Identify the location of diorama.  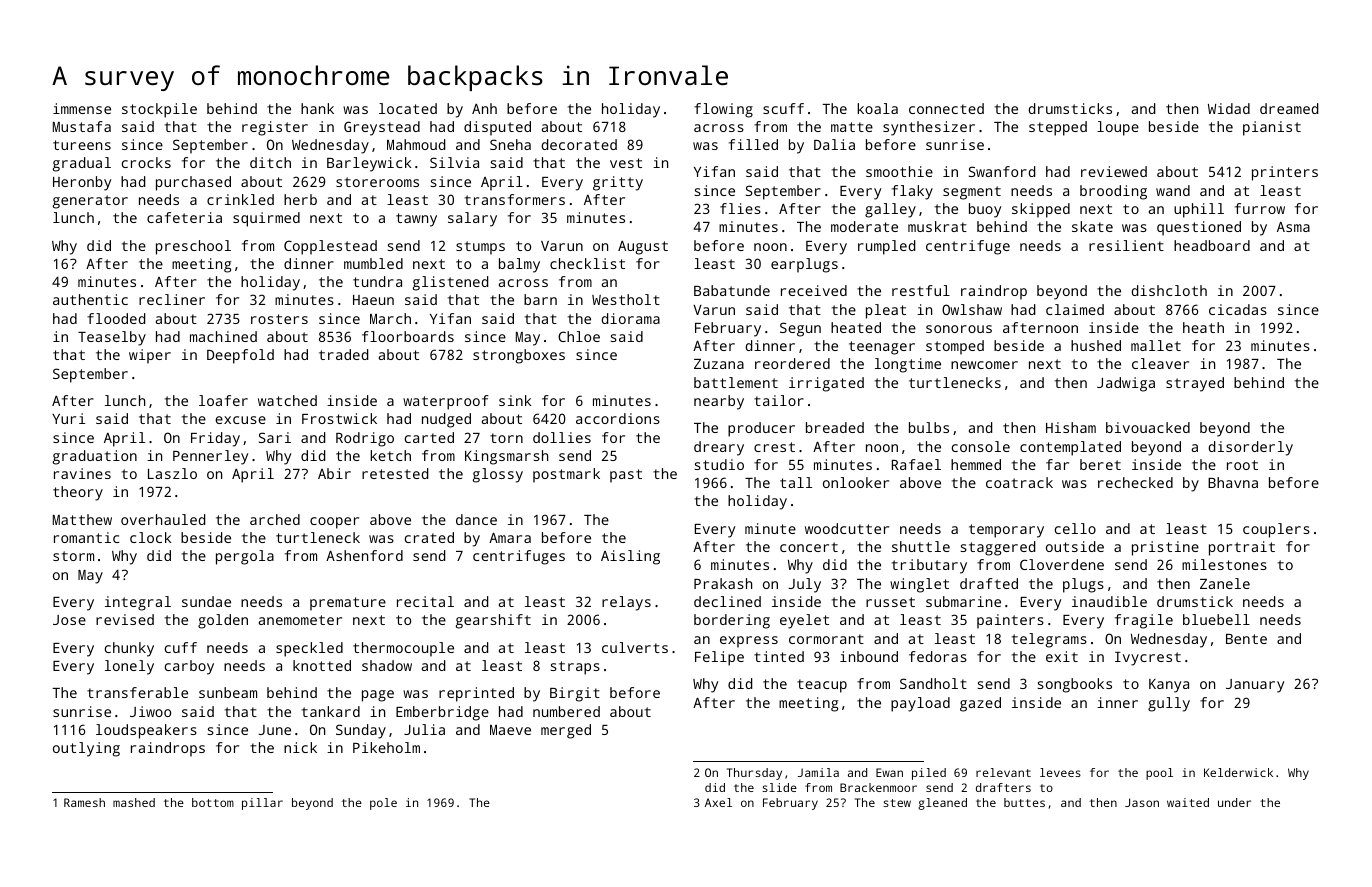
(630, 318).
